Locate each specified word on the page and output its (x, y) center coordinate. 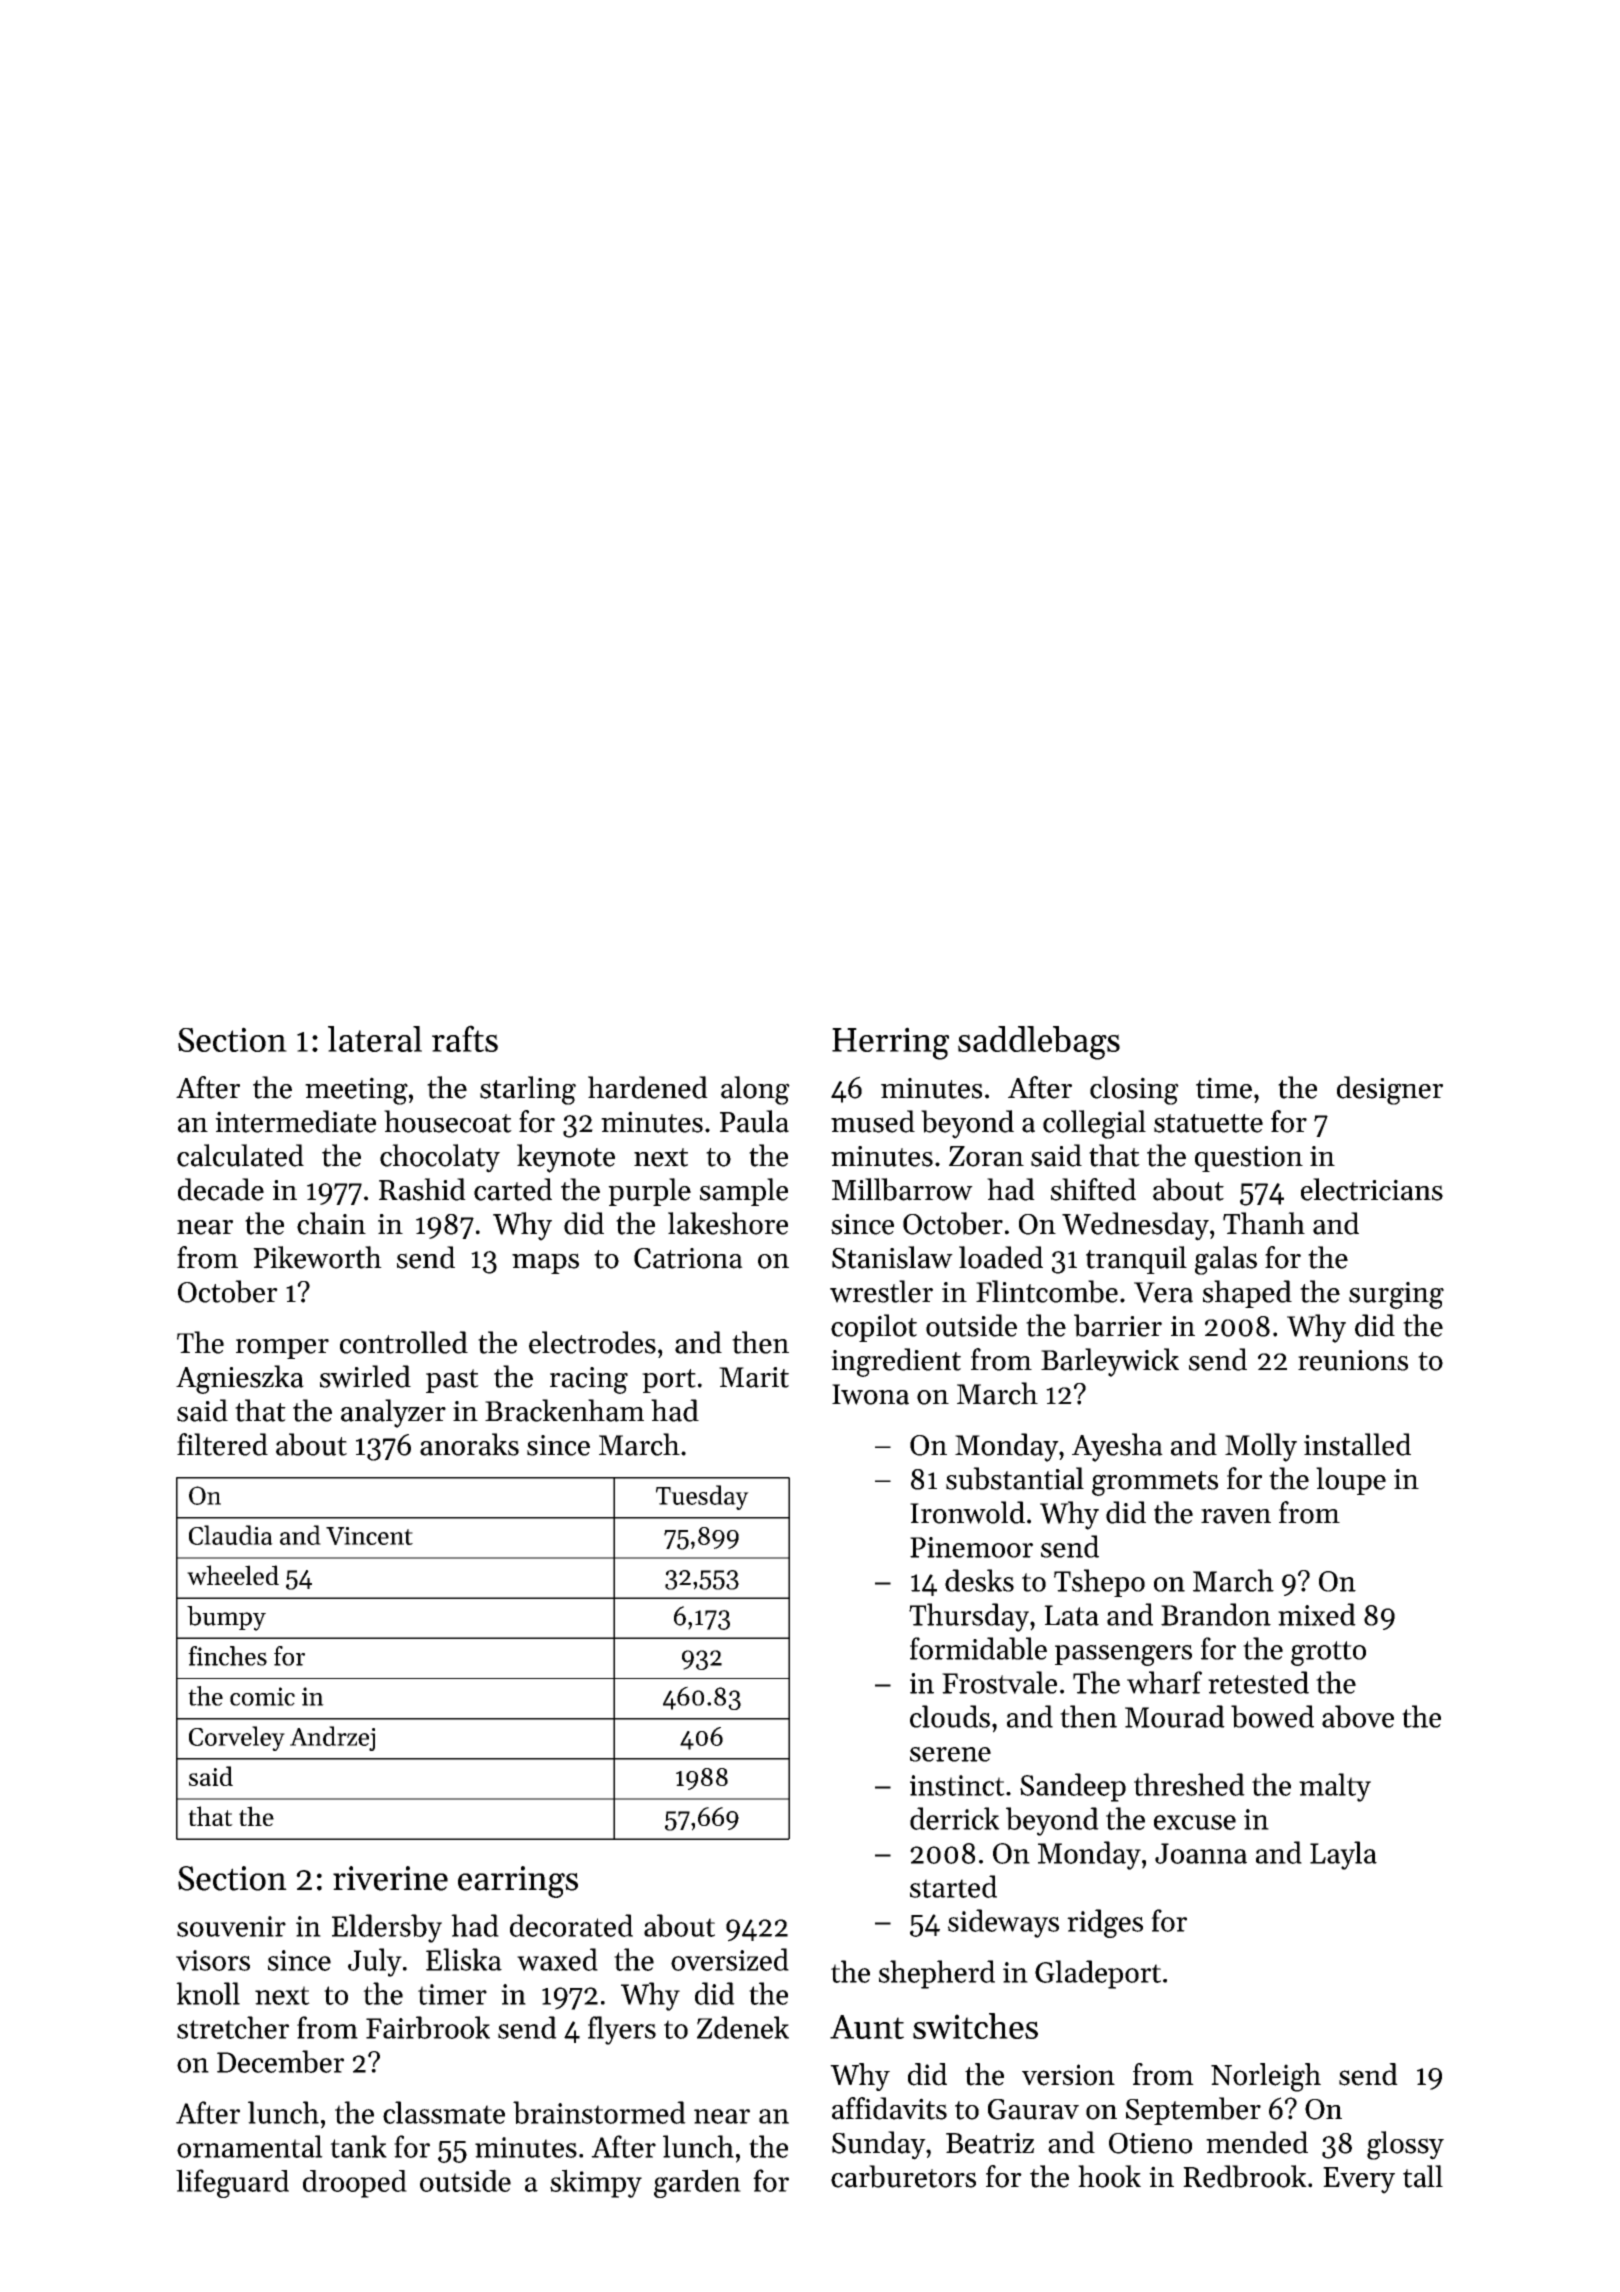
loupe (1351, 1481)
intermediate (295, 1121)
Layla (1343, 1855)
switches (975, 2026)
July (375, 1962)
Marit (754, 1377)
